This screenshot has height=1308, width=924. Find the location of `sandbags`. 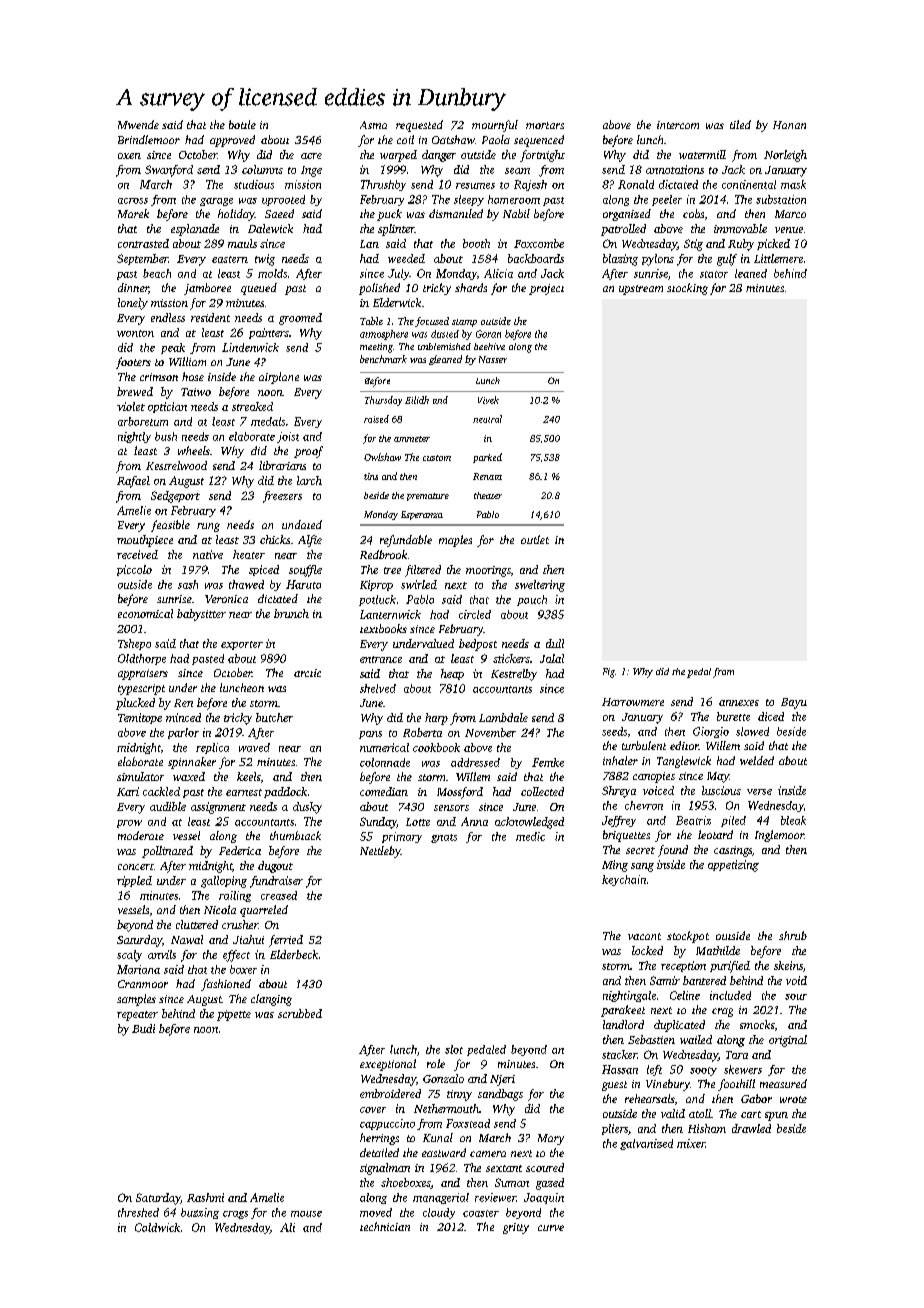

sandbags is located at coordinates (500, 1095).
